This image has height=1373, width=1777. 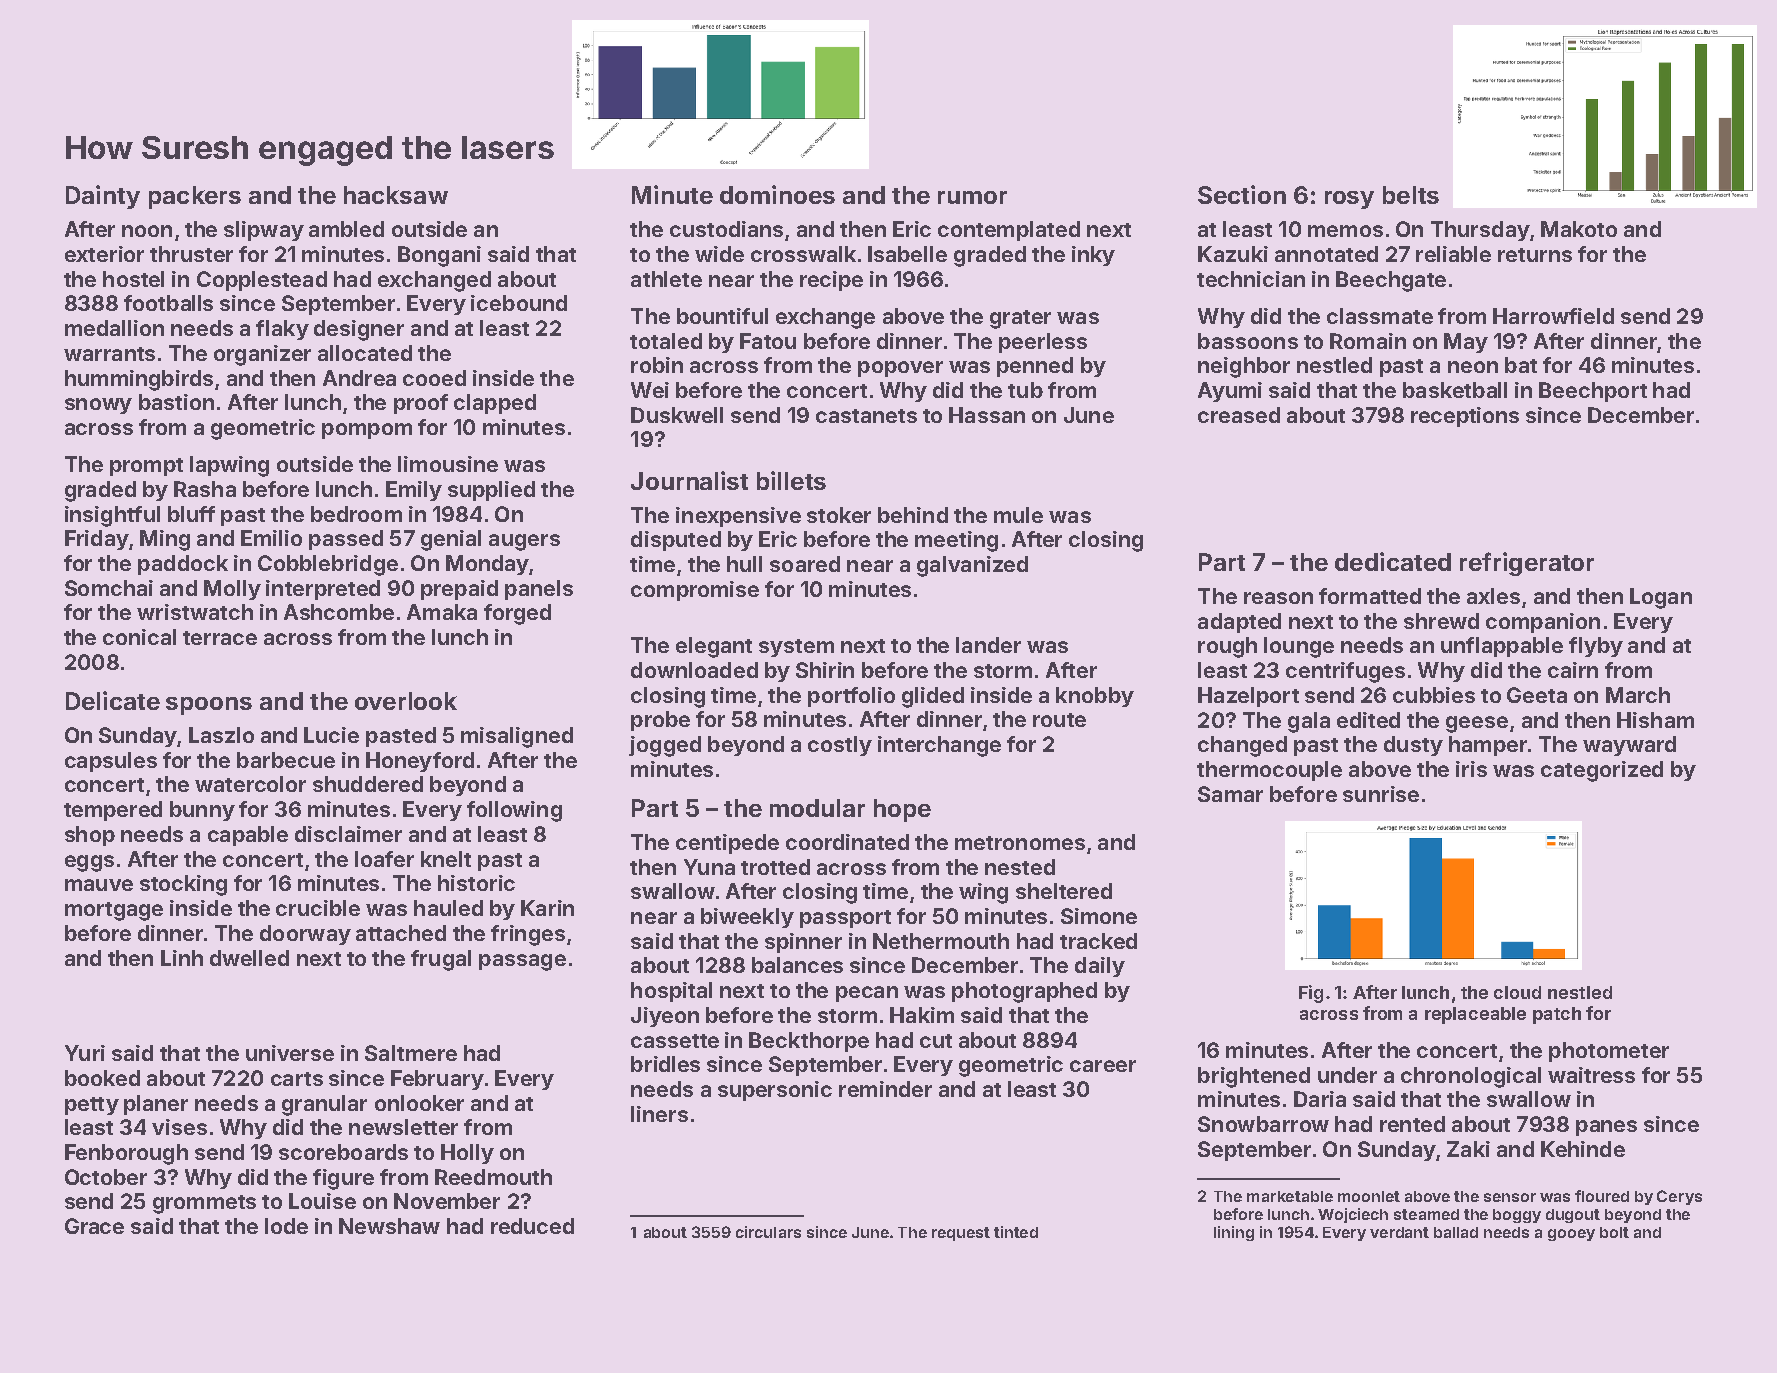 What do you see at coordinates (1020, 867) in the image?
I see `nested` at bounding box center [1020, 867].
